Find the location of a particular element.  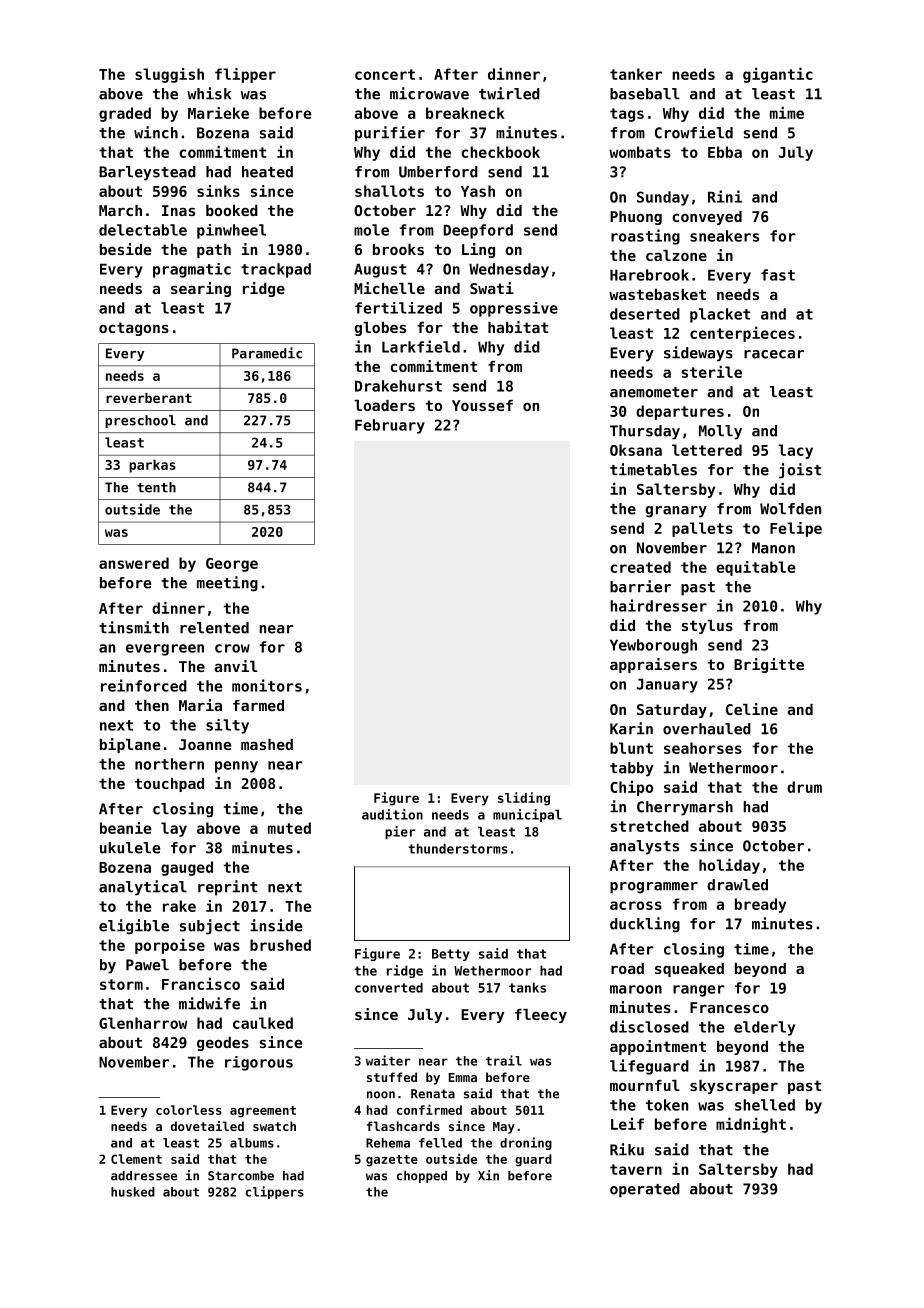

brushed is located at coordinates (280, 945).
